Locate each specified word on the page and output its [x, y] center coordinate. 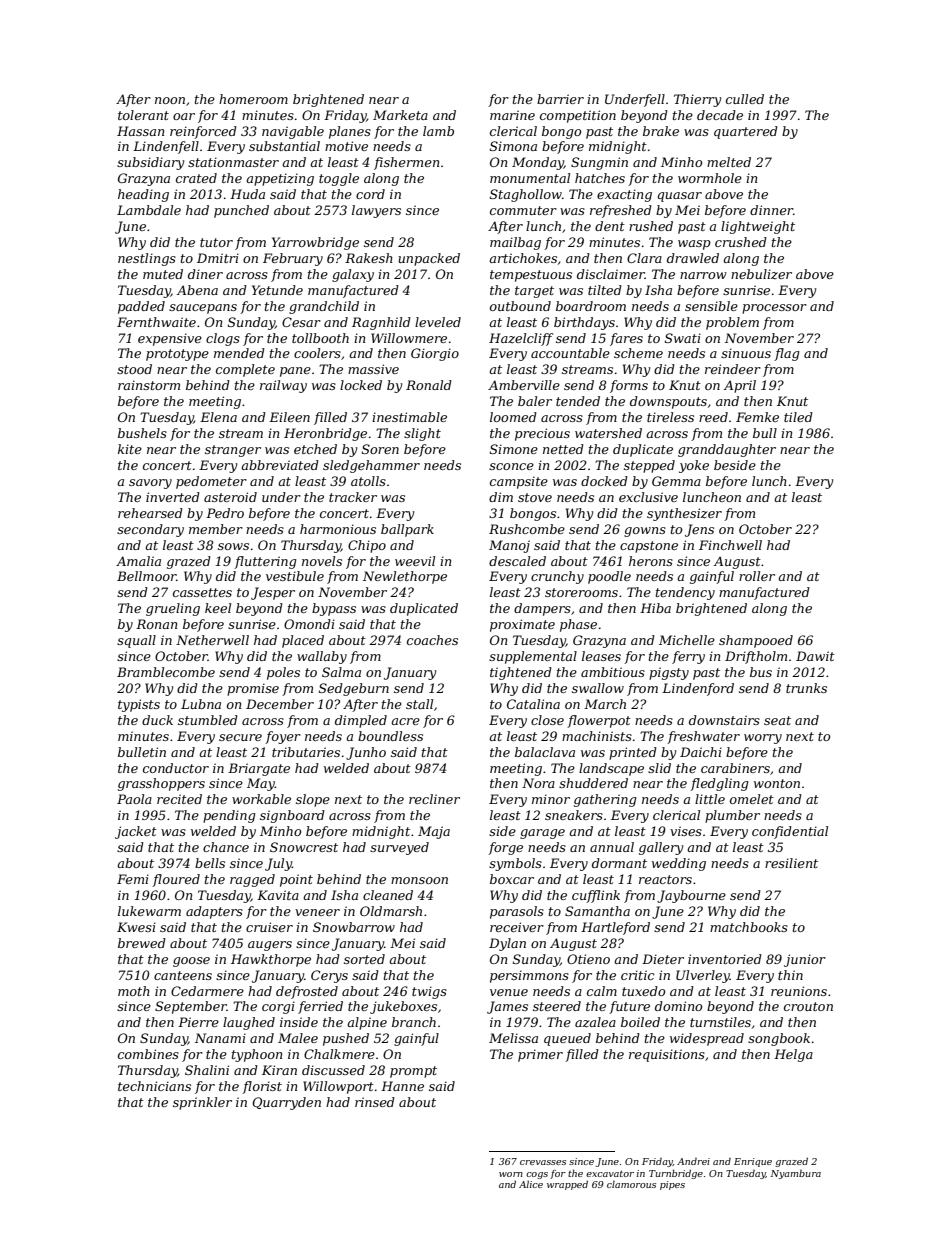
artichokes [523, 258]
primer [540, 1055]
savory [150, 484]
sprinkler [202, 1103]
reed [713, 417]
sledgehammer [371, 466]
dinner [771, 210]
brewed [142, 943]
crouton [808, 1006]
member [216, 529]
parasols [517, 912]
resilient [791, 863]
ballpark [407, 530]
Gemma [676, 481]
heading [143, 195]
